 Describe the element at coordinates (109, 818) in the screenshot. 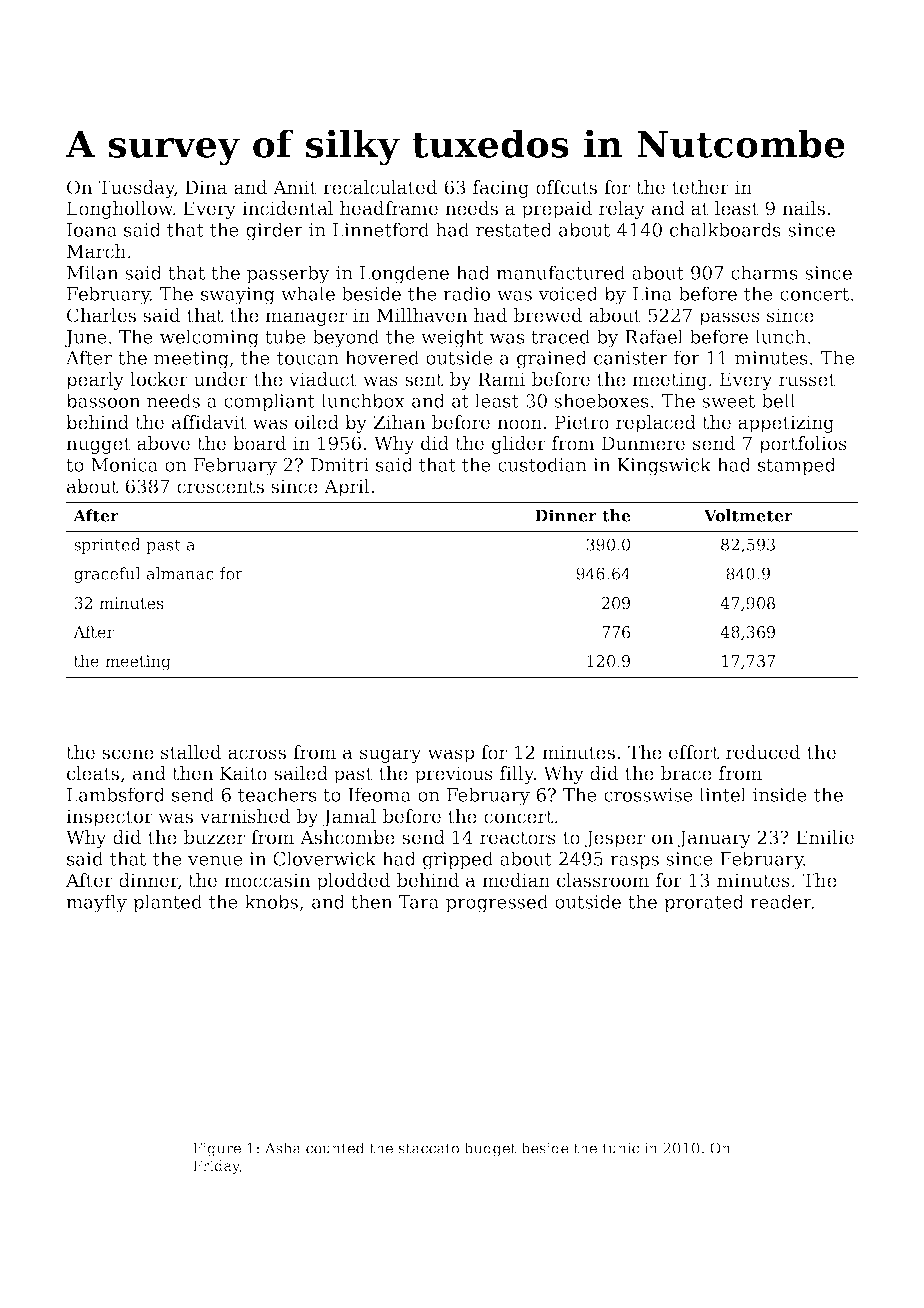

I see `inspector` at that location.
